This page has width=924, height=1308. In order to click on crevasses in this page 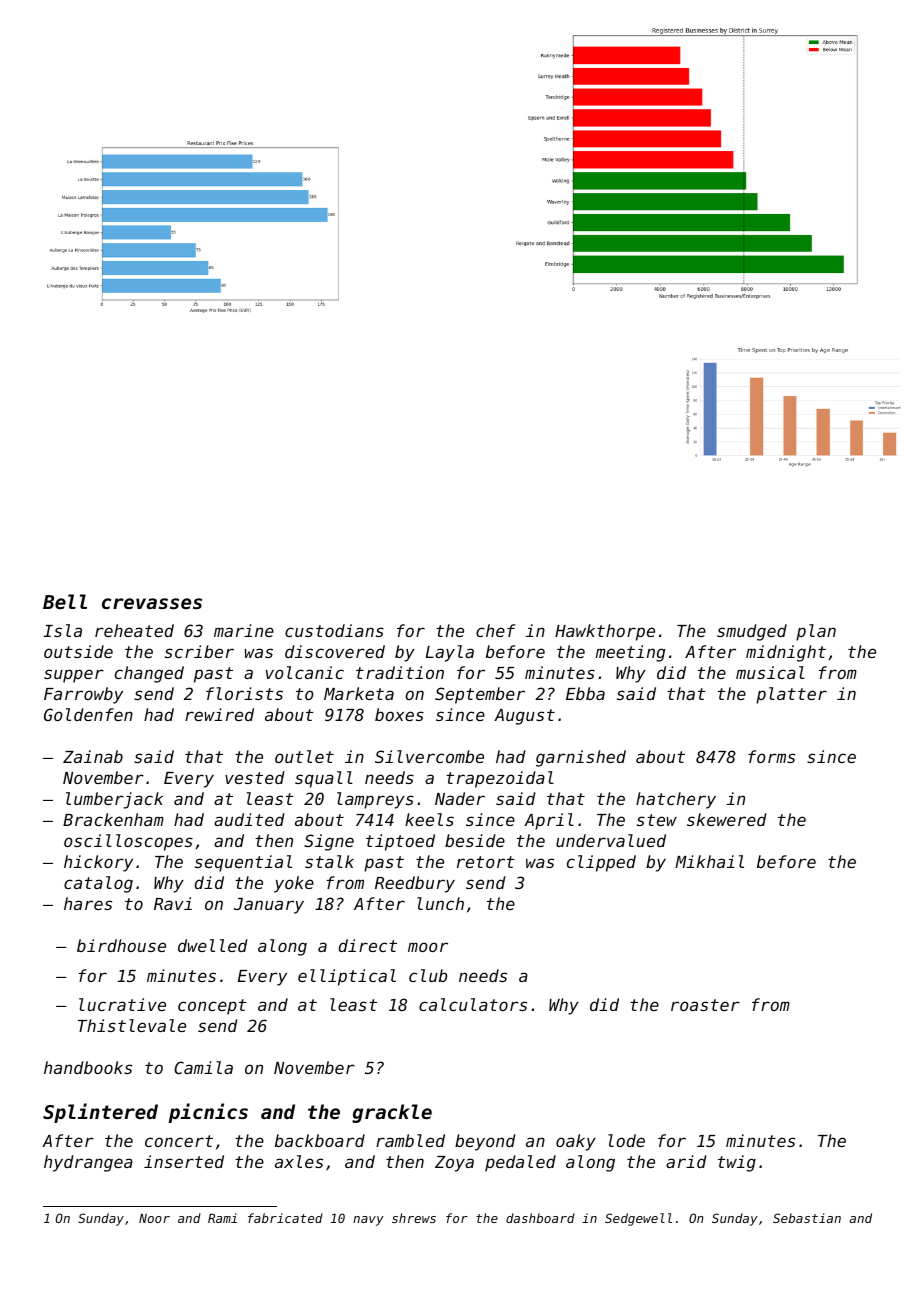, I will do `click(152, 603)`.
